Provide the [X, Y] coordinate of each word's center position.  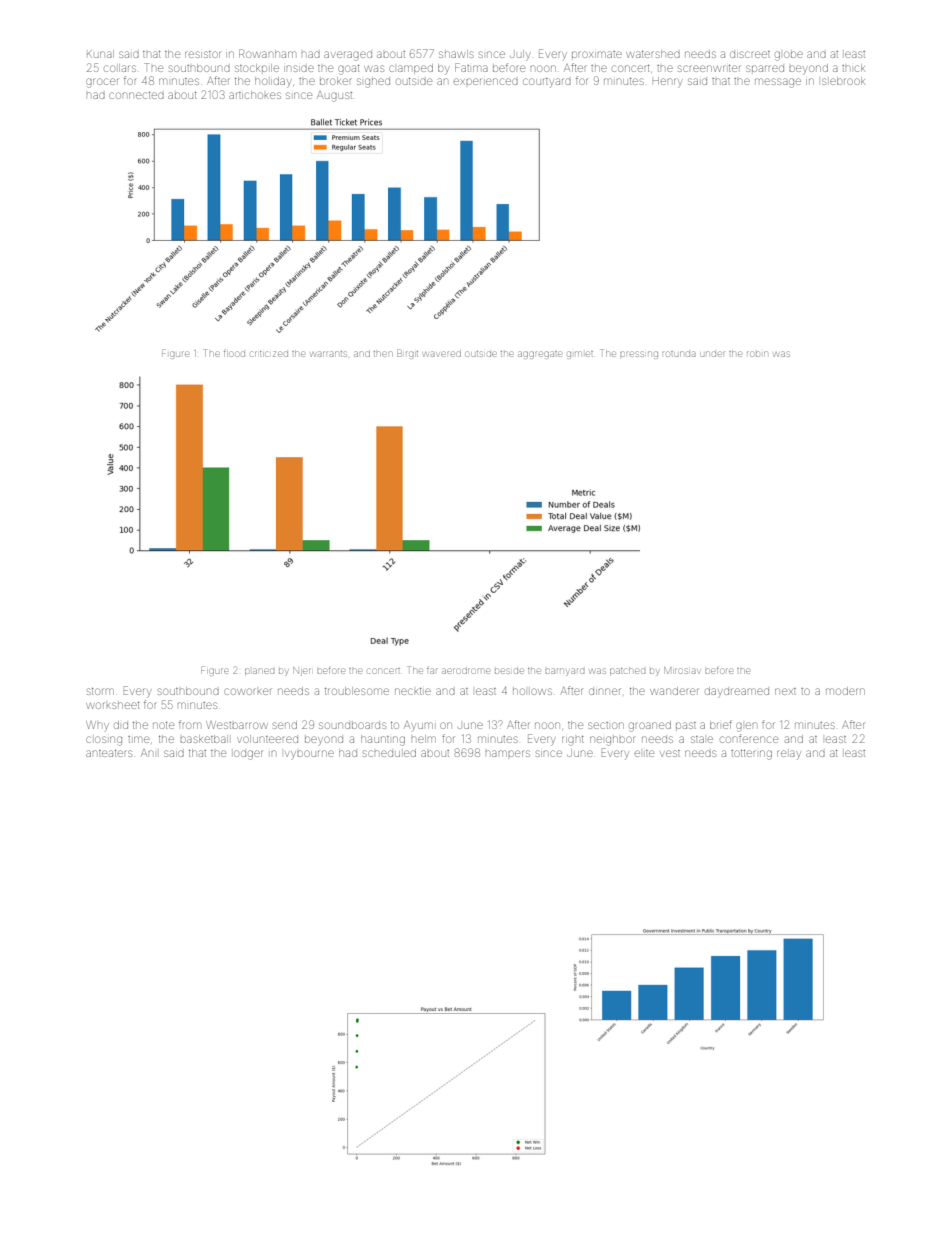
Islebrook [843, 81]
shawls [456, 54]
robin [757, 354]
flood [234, 354]
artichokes [255, 95]
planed [259, 671]
